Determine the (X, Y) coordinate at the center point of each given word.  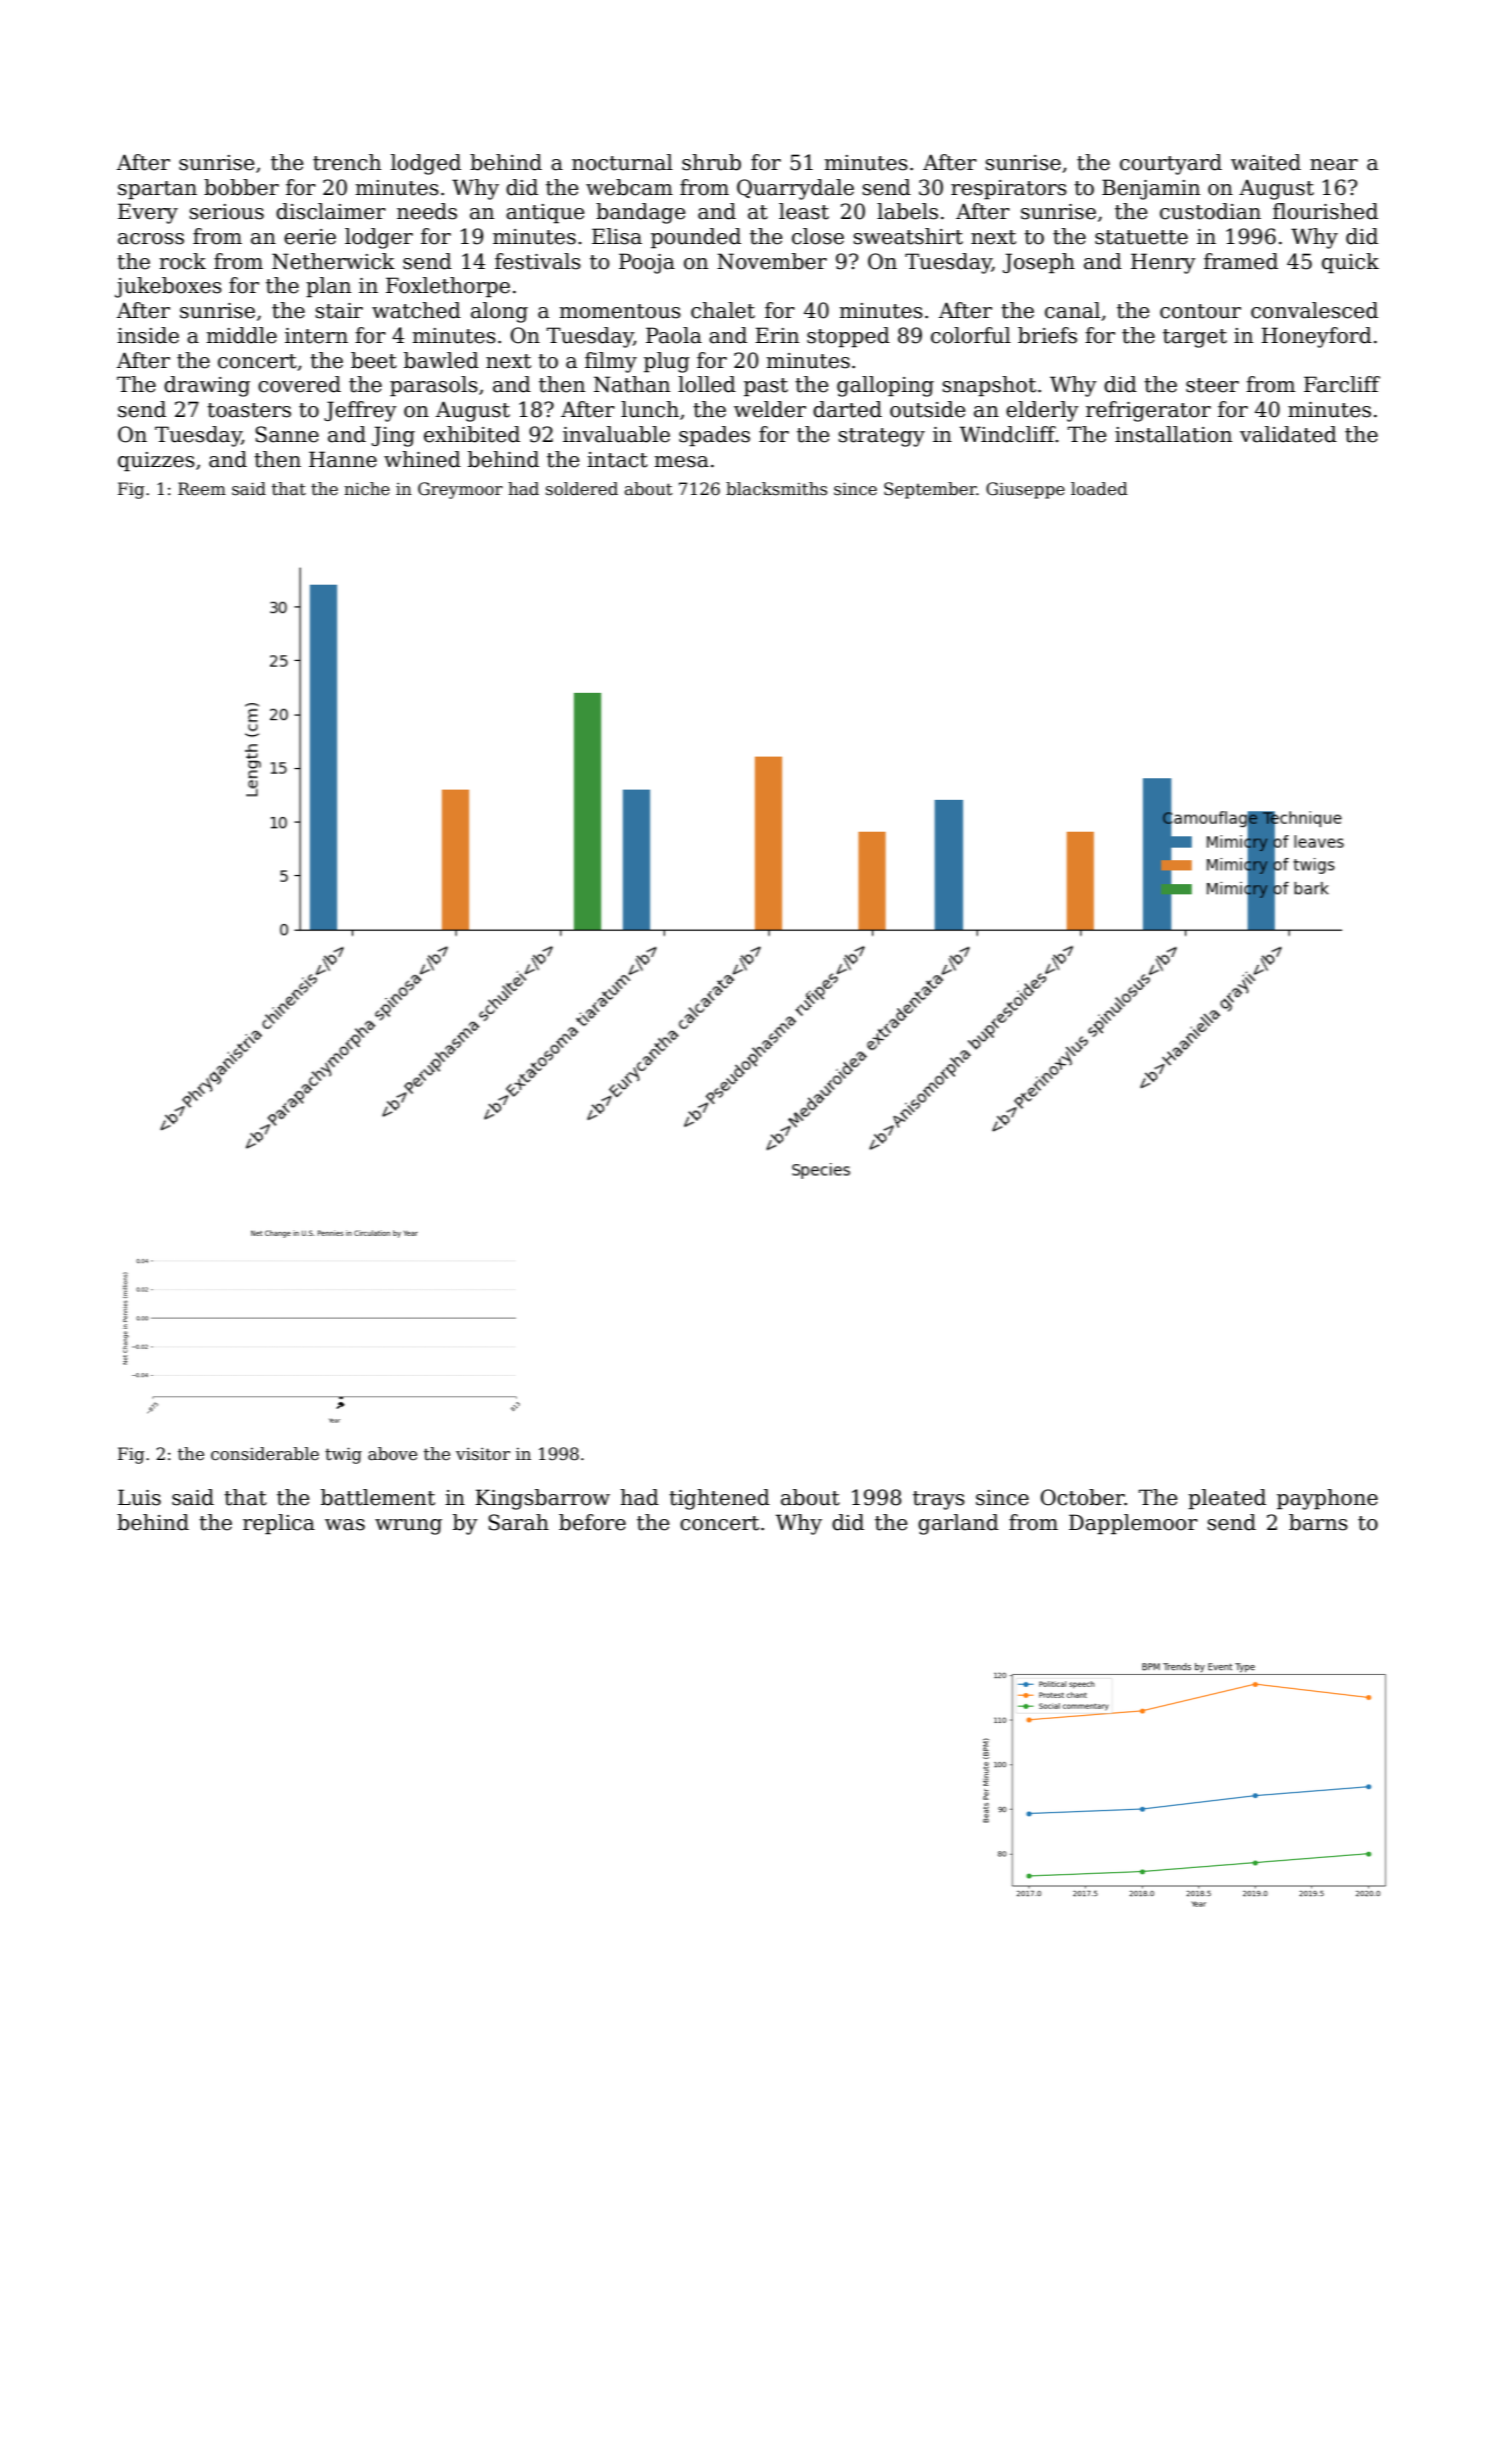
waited (1266, 162)
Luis (139, 1497)
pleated (1227, 1499)
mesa (682, 462)
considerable (265, 1454)
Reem (202, 489)
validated (1288, 434)
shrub (711, 162)
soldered (582, 489)
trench (347, 162)
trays (939, 1500)
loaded (1099, 489)
